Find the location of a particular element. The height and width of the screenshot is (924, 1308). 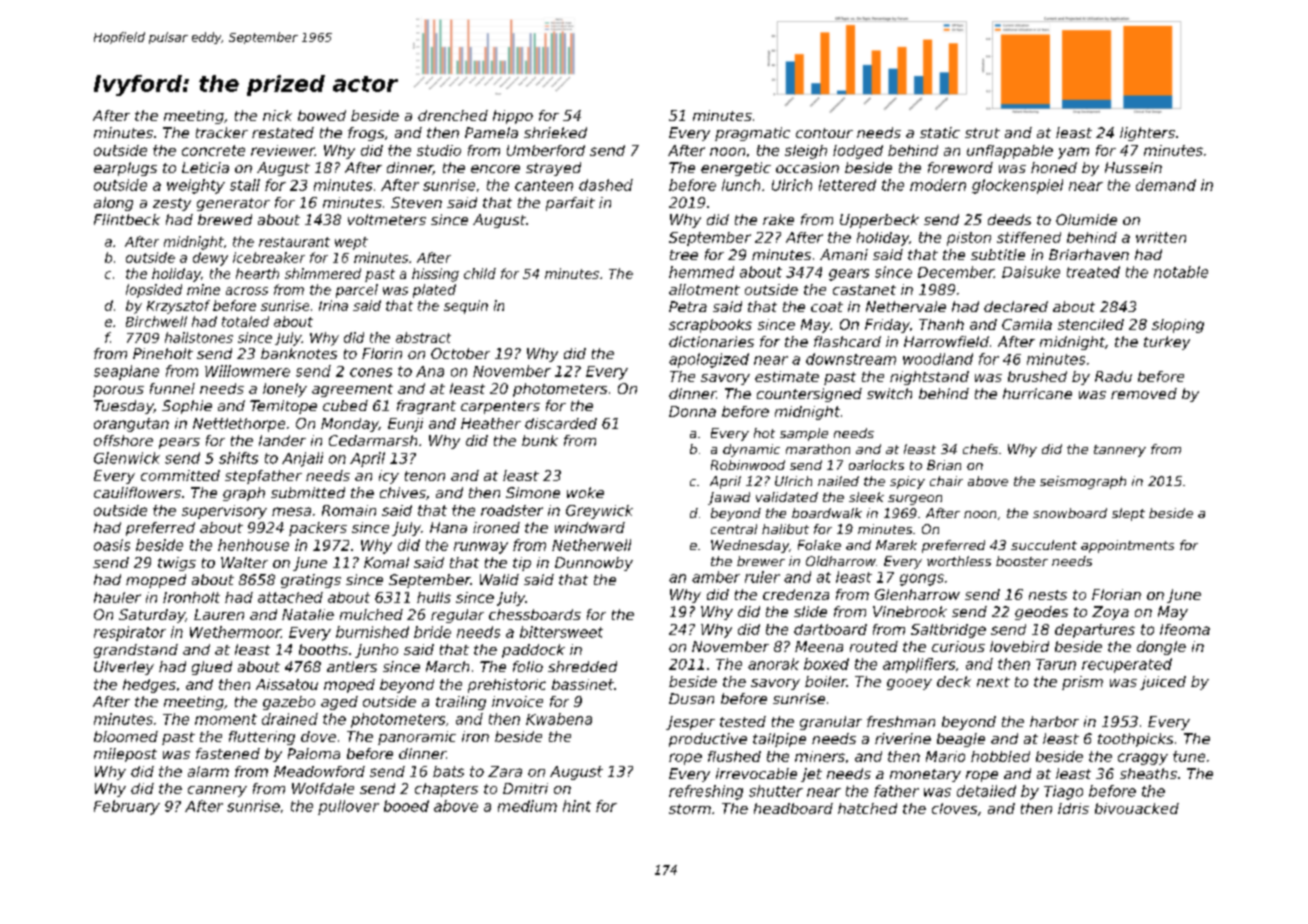

drenched is located at coordinates (453, 115).
